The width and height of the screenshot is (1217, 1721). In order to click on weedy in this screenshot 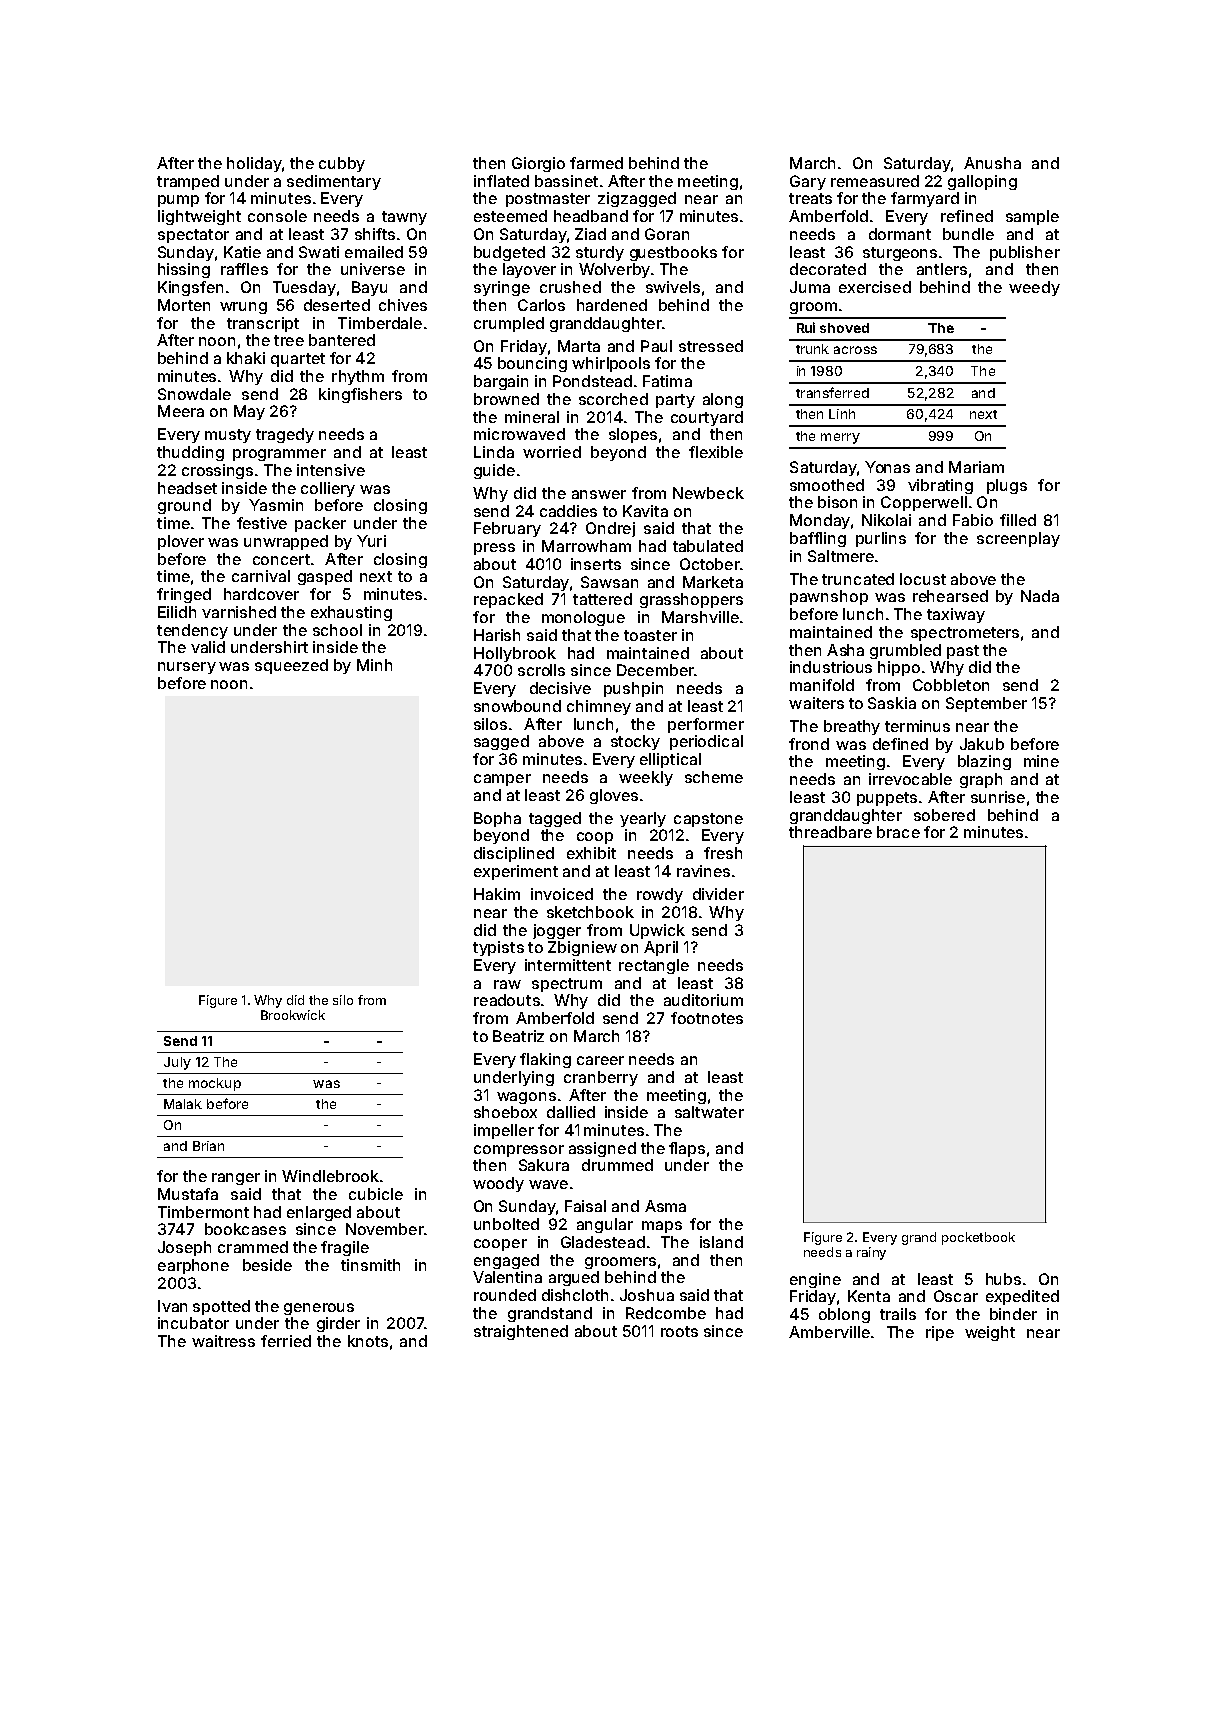, I will do `click(1034, 288)`.
